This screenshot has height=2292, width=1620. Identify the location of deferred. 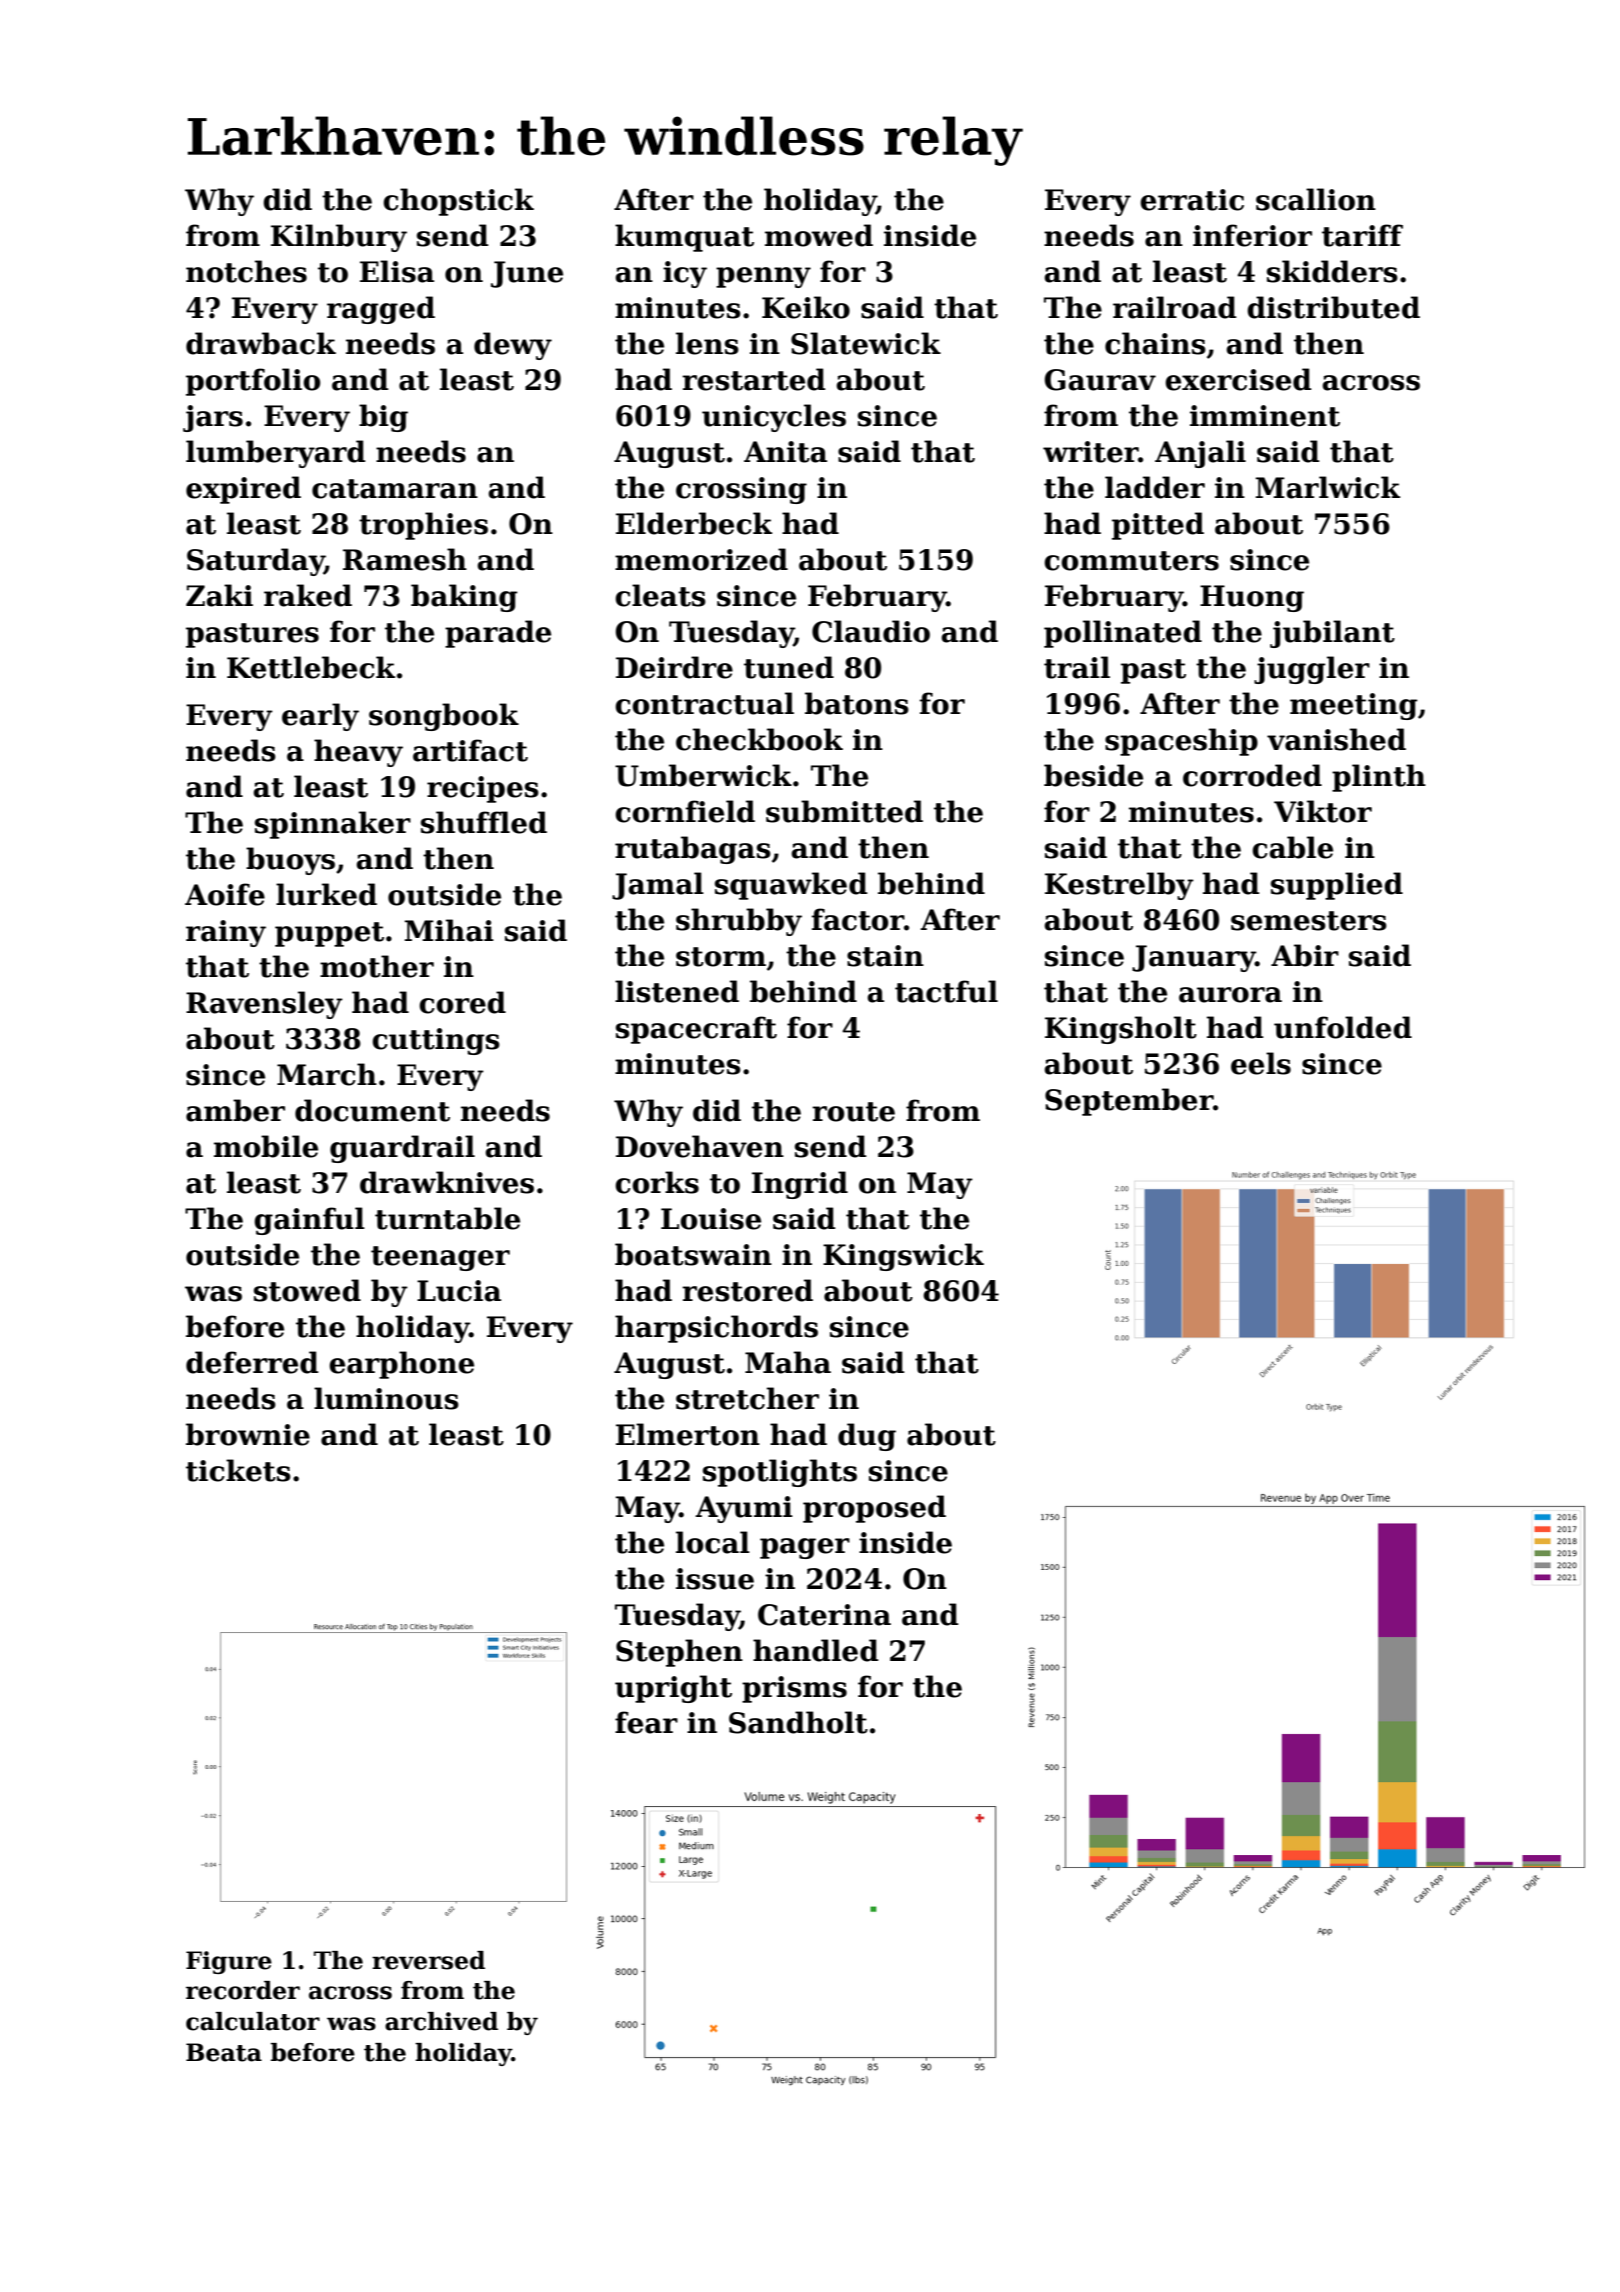
(252, 1362).
